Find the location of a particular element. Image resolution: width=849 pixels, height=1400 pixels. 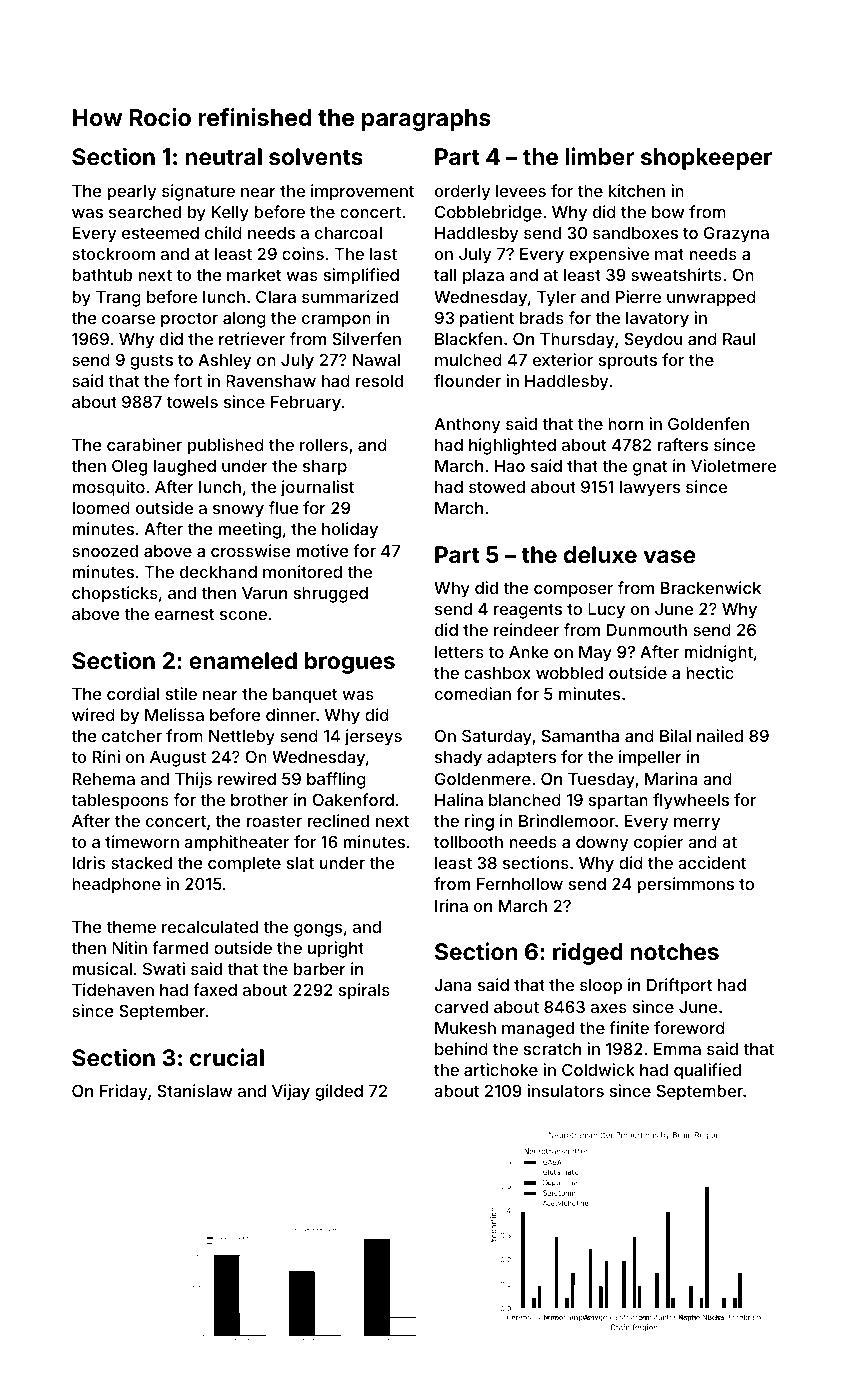

spirals is located at coordinates (364, 991).
